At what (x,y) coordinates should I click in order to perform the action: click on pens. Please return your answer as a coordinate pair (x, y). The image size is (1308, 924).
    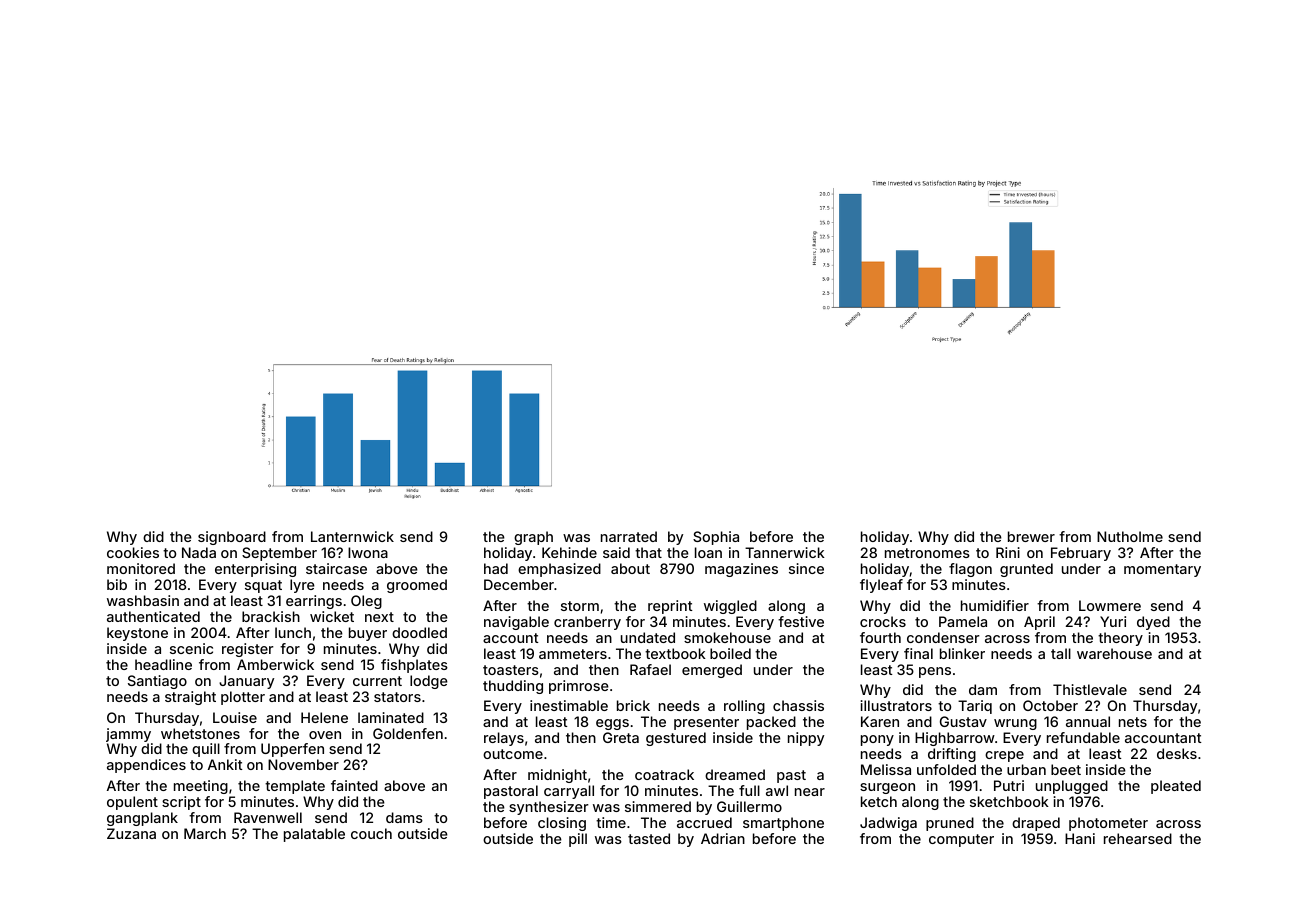
    Looking at the image, I should click on (935, 672).
